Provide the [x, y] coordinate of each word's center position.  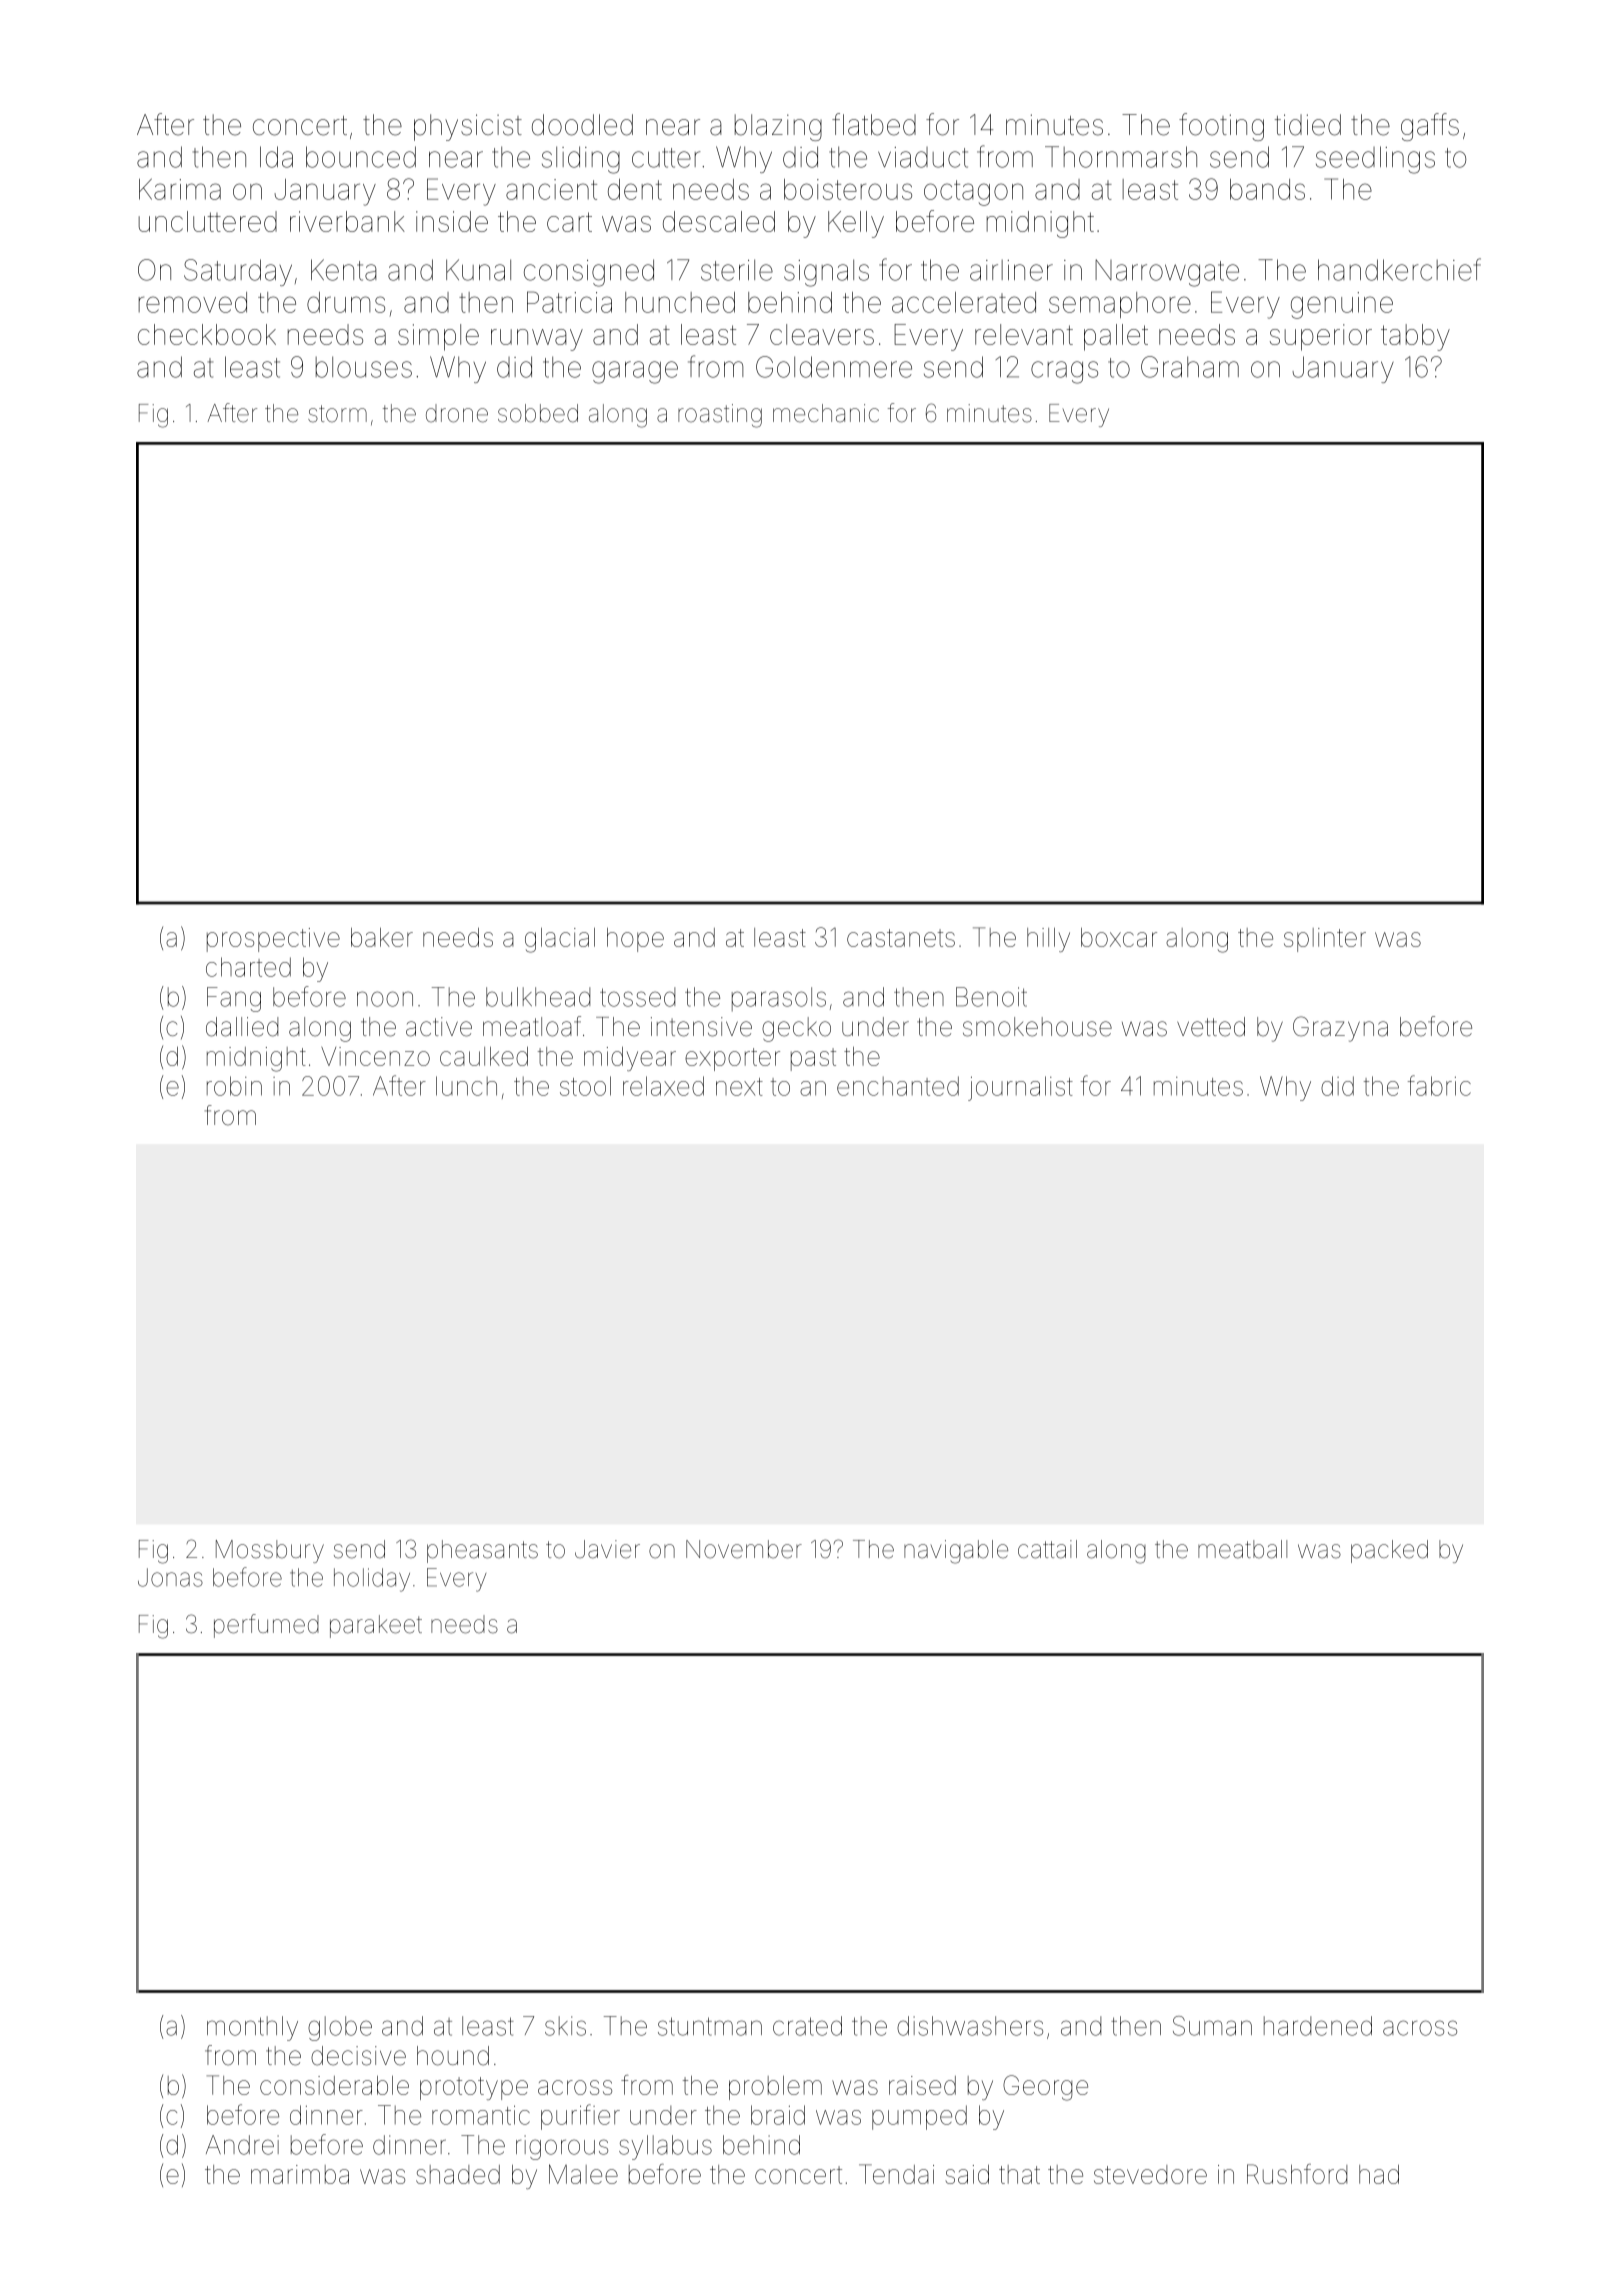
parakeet [376, 1626]
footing [1221, 127]
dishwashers [970, 2026]
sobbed [538, 413]
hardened [1318, 2026]
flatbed [874, 124]
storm [337, 414]
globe [340, 2028]
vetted [1211, 1027]
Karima [180, 189]
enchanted [898, 1086]
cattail [1047, 1549]
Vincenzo [375, 1056]
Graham [1190, 367]
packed [1389, 1551]
